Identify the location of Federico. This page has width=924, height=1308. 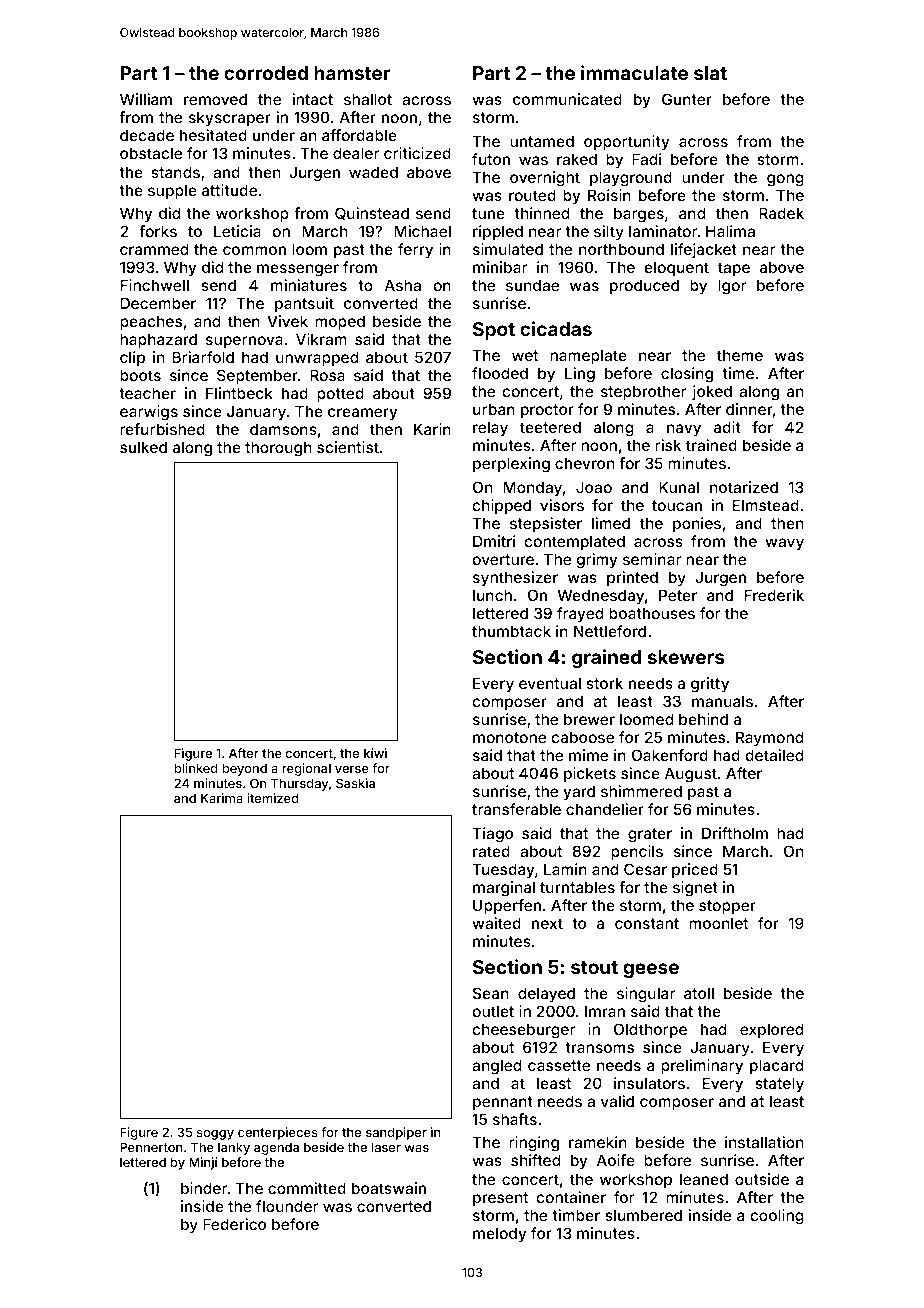
(234, 1224).
